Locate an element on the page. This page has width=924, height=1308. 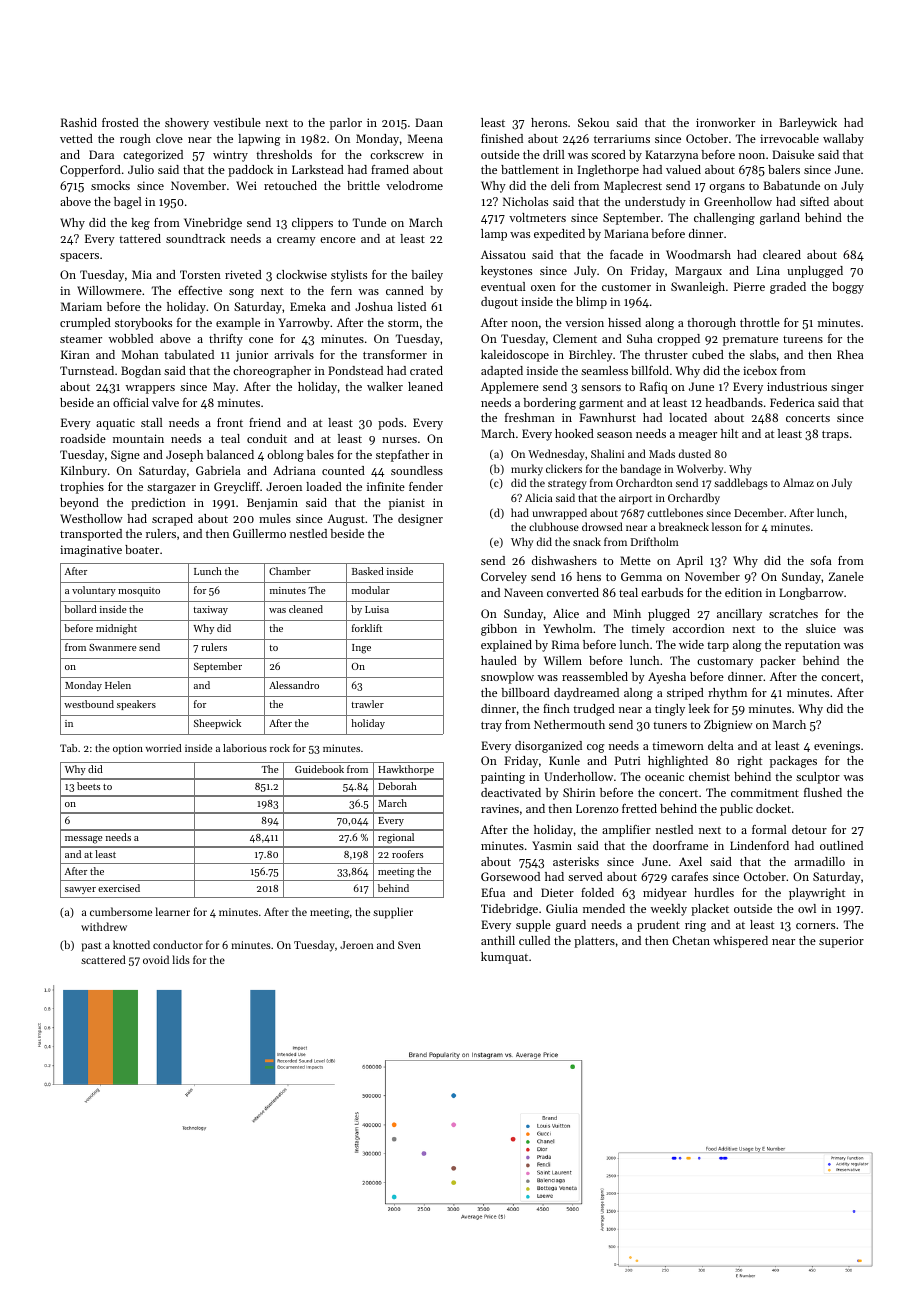
terrariums is located at coordinates (622, 138).
